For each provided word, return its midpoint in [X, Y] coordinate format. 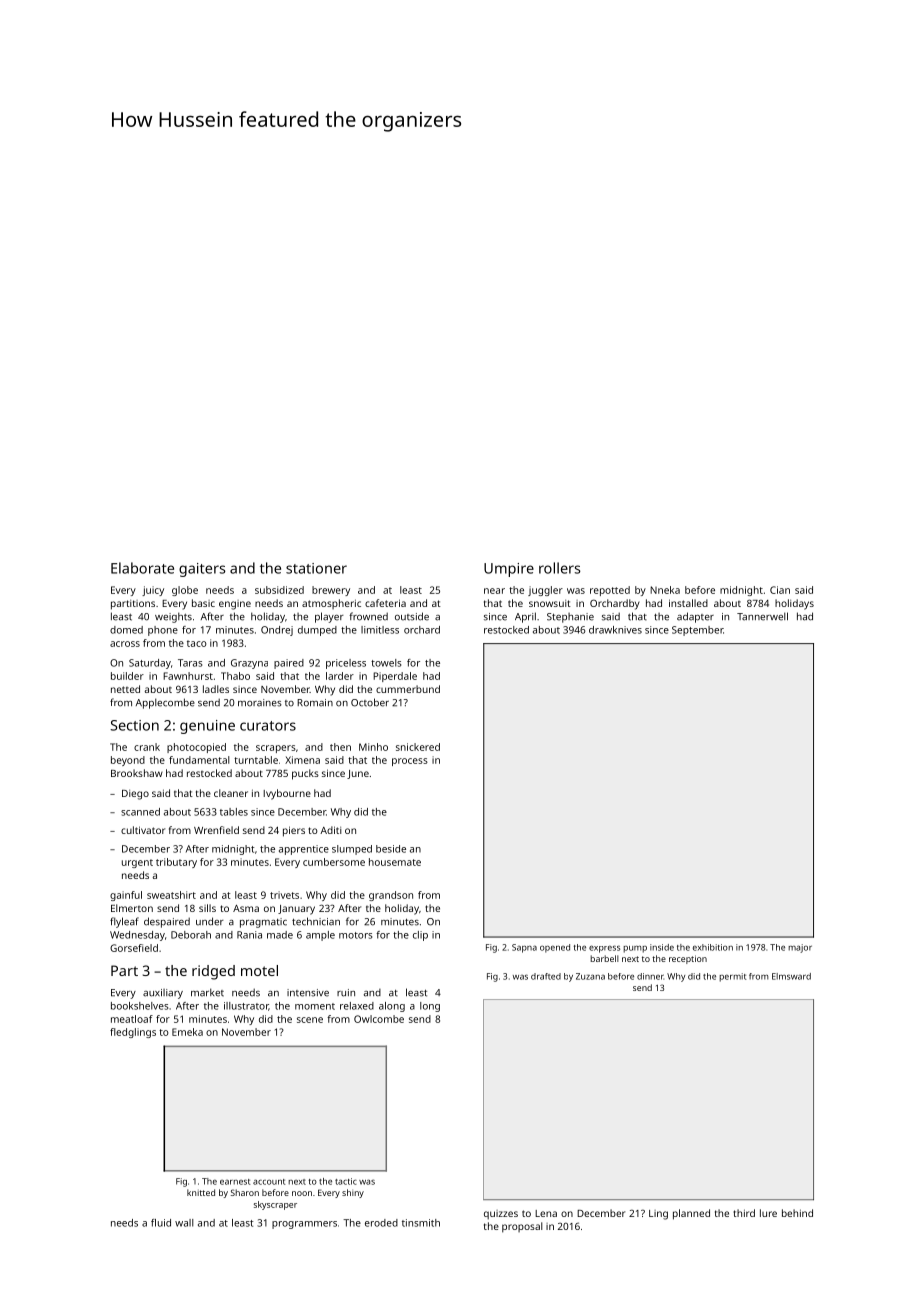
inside [662, 947]
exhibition [713, 947]
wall [184, 1223]
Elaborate [142, 568]
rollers [560, 568]
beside [391, 849]
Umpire [509, 570]
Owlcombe [379, 1019]
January [296, 910]
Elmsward [791, 976]
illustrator [246, 1006]
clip [420, 936]
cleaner [231, 793]
